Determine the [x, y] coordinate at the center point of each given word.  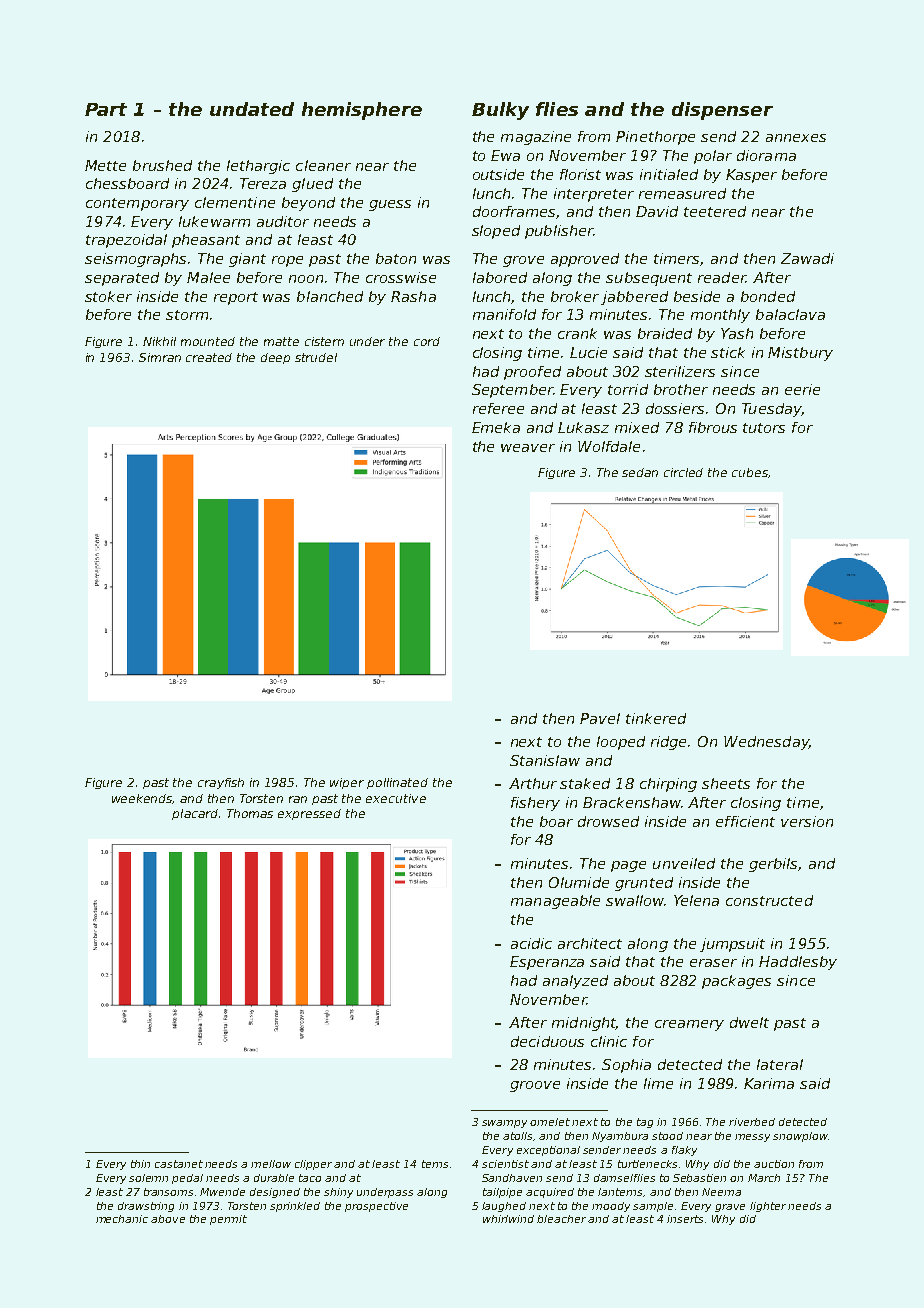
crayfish [221, 783]
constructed [769, 900]
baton [396, 258]
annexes [796, 138]
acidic [531, 943]
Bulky [500, 111]
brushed [162, 165]
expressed [309, 814]
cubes [750, 472]
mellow [271, 1164]
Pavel [600, 718]
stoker [108, 296]
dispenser [722, 111]
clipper [313, 1165]
